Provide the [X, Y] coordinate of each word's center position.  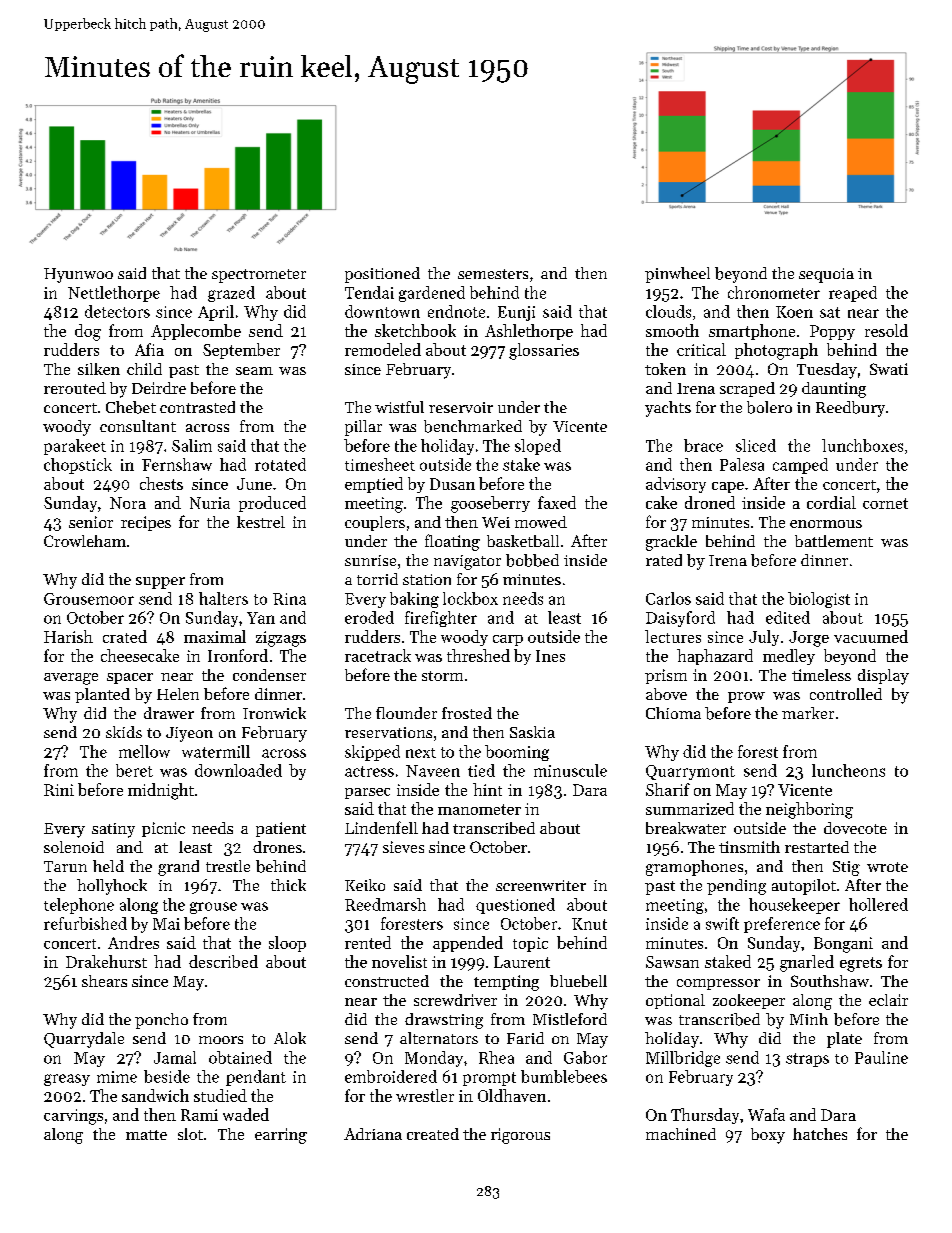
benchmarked [473, 426]
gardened [432, 294]
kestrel [261, 522]
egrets [861, 964]
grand [178, 868]
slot [190, 1134]
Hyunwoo [78, 275]
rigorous [520, 1136]
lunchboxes [862, 445]
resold [886, 330]
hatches [820, 1134]
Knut [589, 924]
